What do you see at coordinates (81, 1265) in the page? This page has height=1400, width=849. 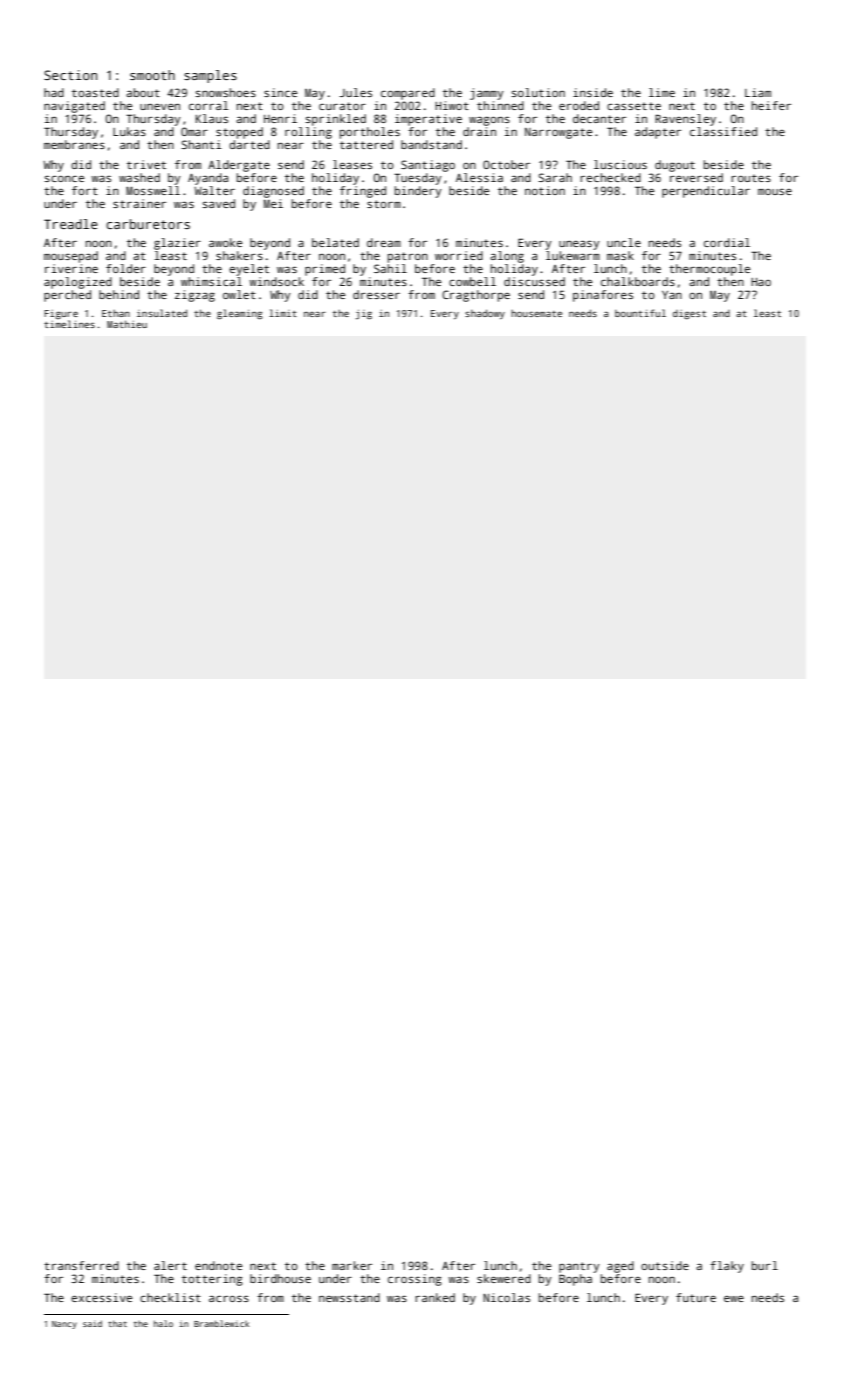 I see `transferred` at bounding box center [81, 1265].
